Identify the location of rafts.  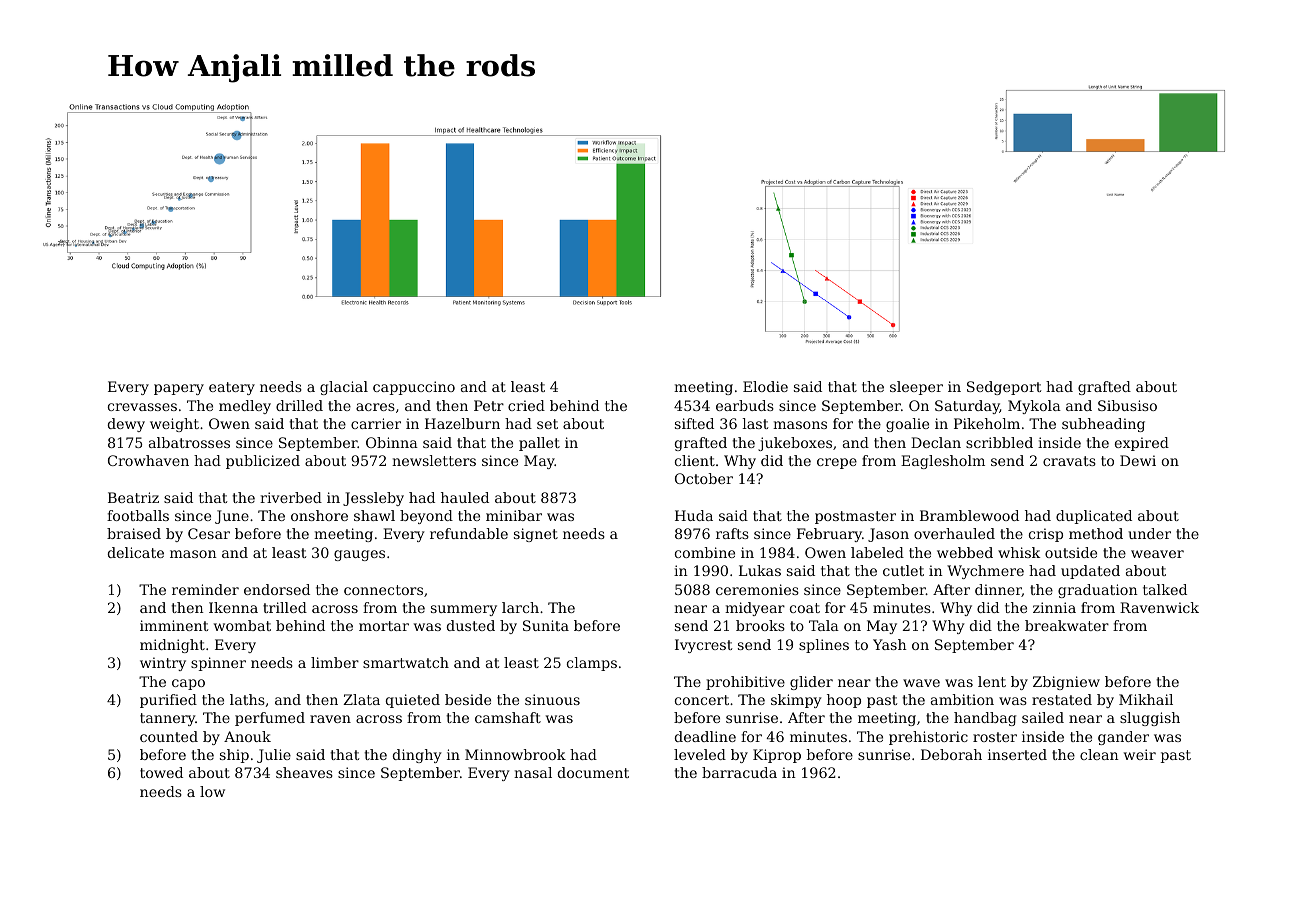
(732, 533).
